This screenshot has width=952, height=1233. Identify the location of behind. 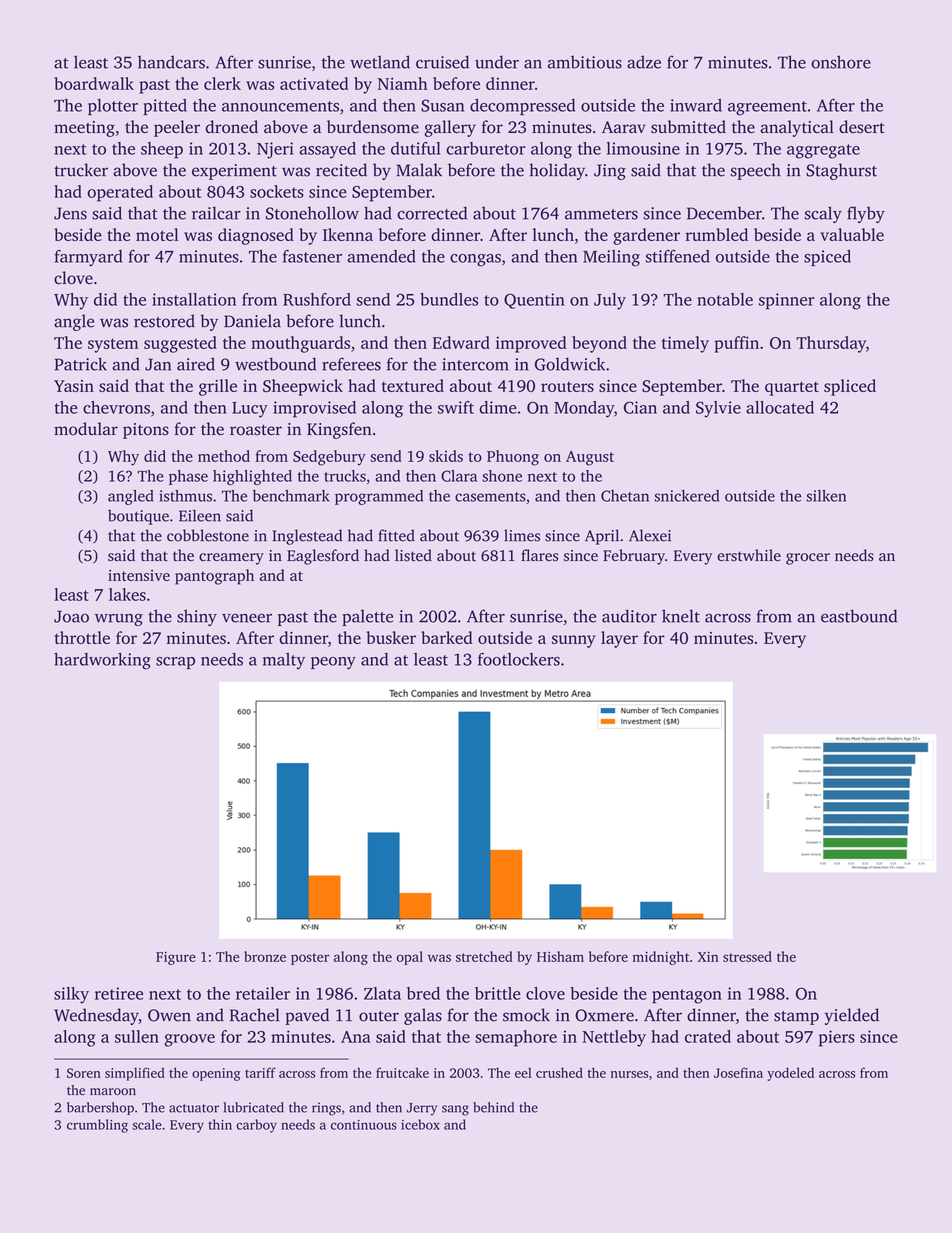
(493, 1107).
